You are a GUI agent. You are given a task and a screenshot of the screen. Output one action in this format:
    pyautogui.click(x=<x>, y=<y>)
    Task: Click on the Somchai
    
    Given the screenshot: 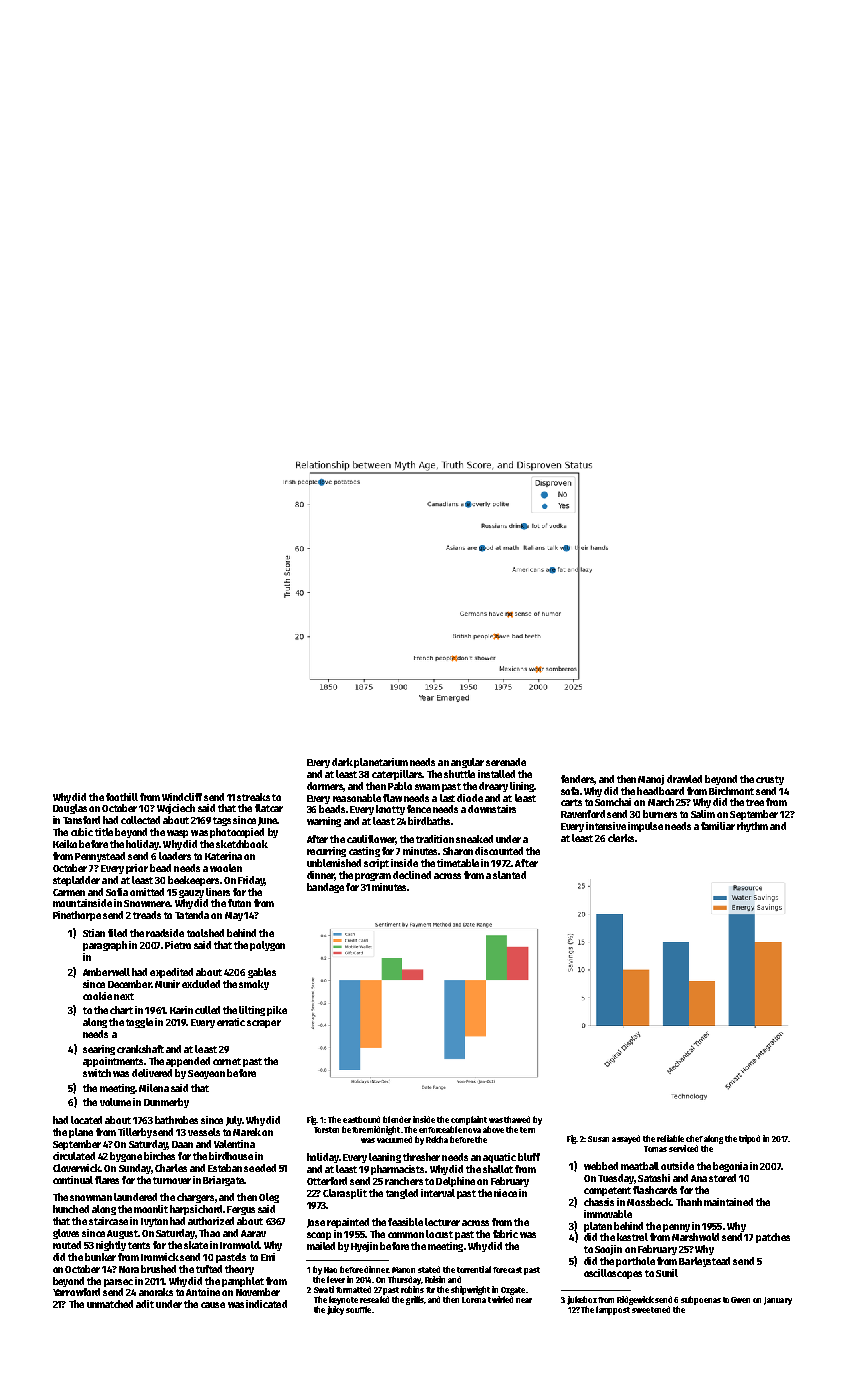 What is the action you would take?
    pyautogui.click(x=613, y=802)
